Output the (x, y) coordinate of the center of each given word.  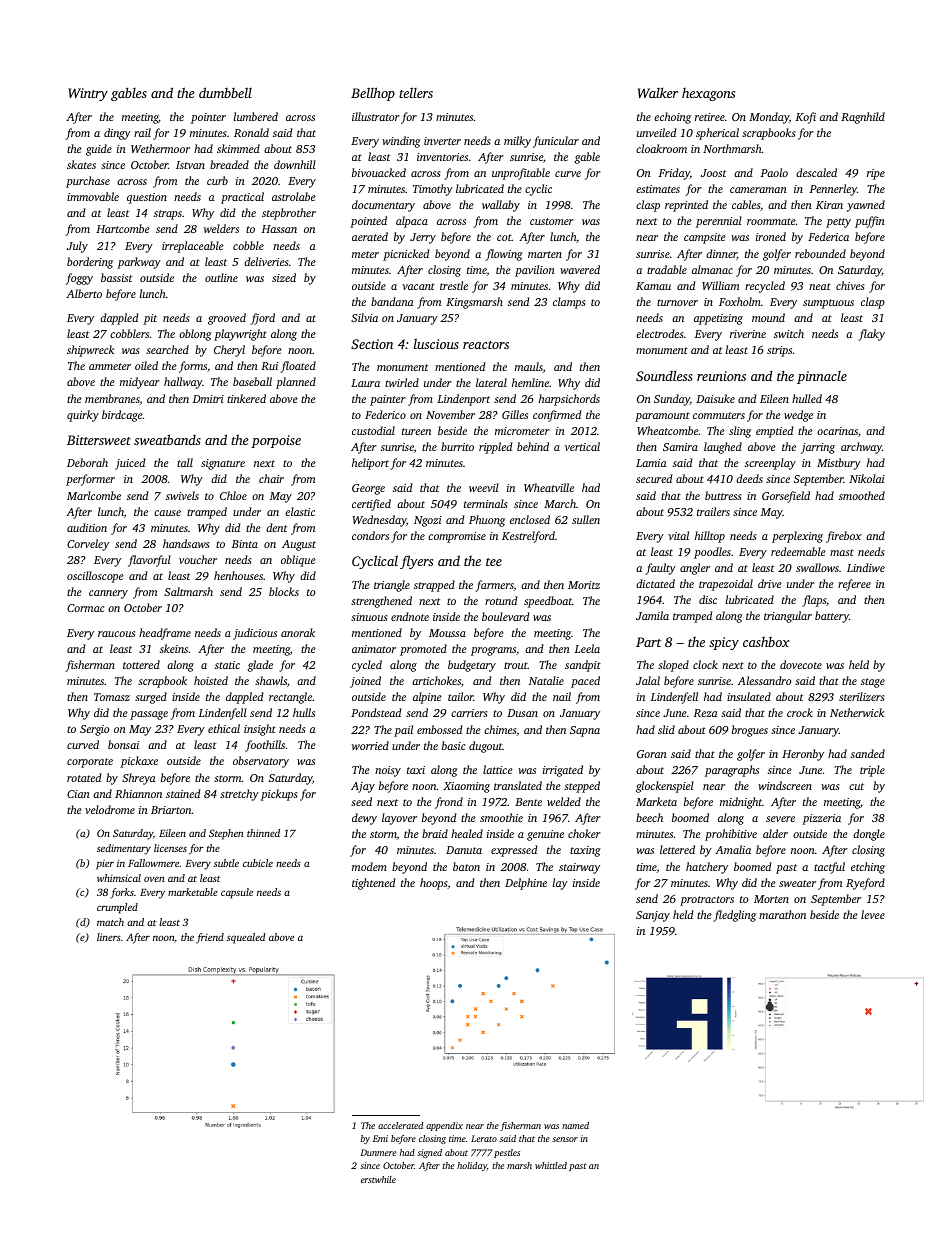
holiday (472, 1166)
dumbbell (225, 92)
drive (770, 583)
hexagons (708, 94)
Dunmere (378, 1152)
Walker (658, 92)
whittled (551, 1165)
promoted (423, 650)
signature (223, 464)
